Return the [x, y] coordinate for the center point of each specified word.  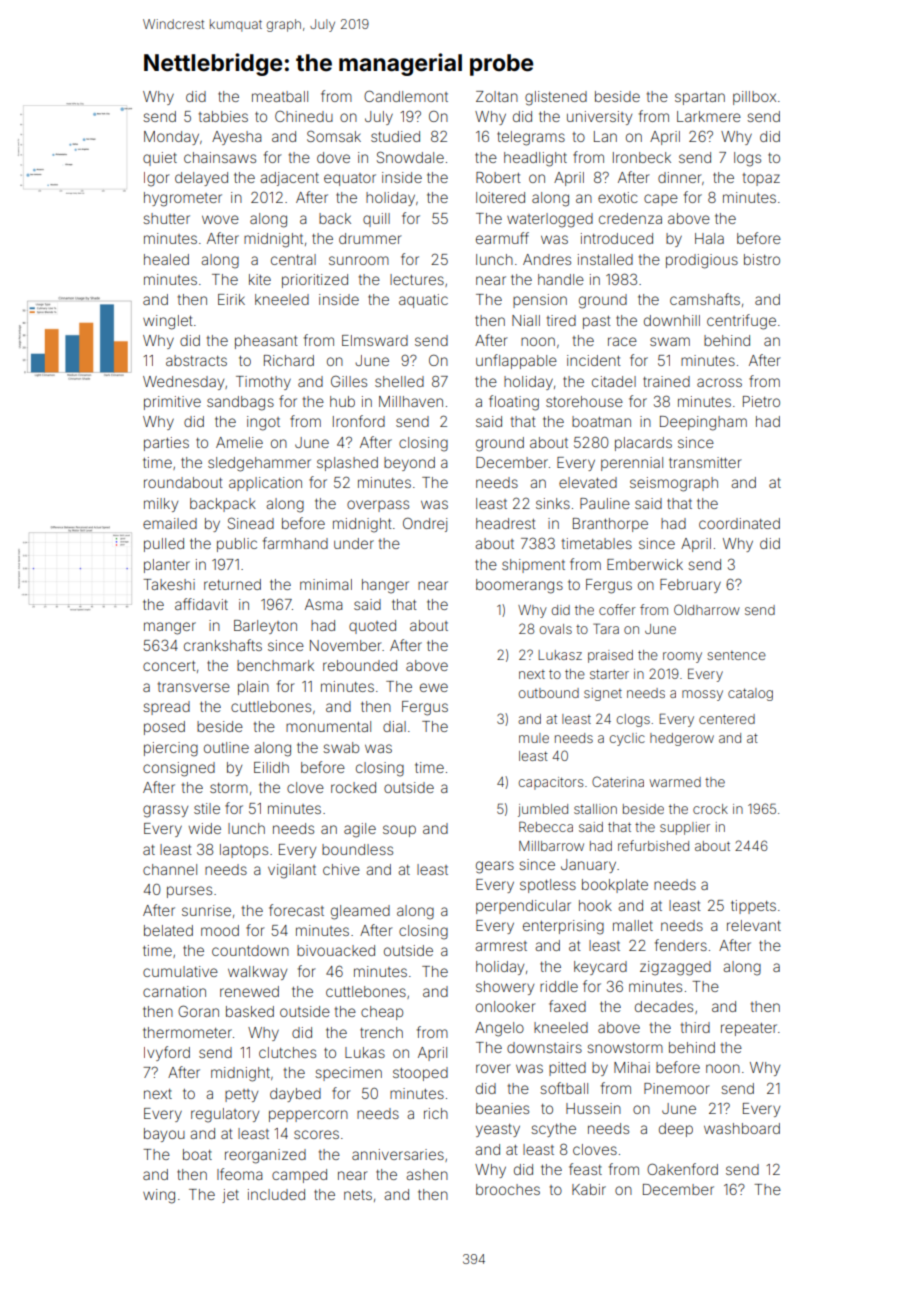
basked [250, 1011]
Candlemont [406, 96]
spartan [700, 98]
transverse [194, 687]
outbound [549, 693]
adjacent [289, 179]
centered [727, 719]
